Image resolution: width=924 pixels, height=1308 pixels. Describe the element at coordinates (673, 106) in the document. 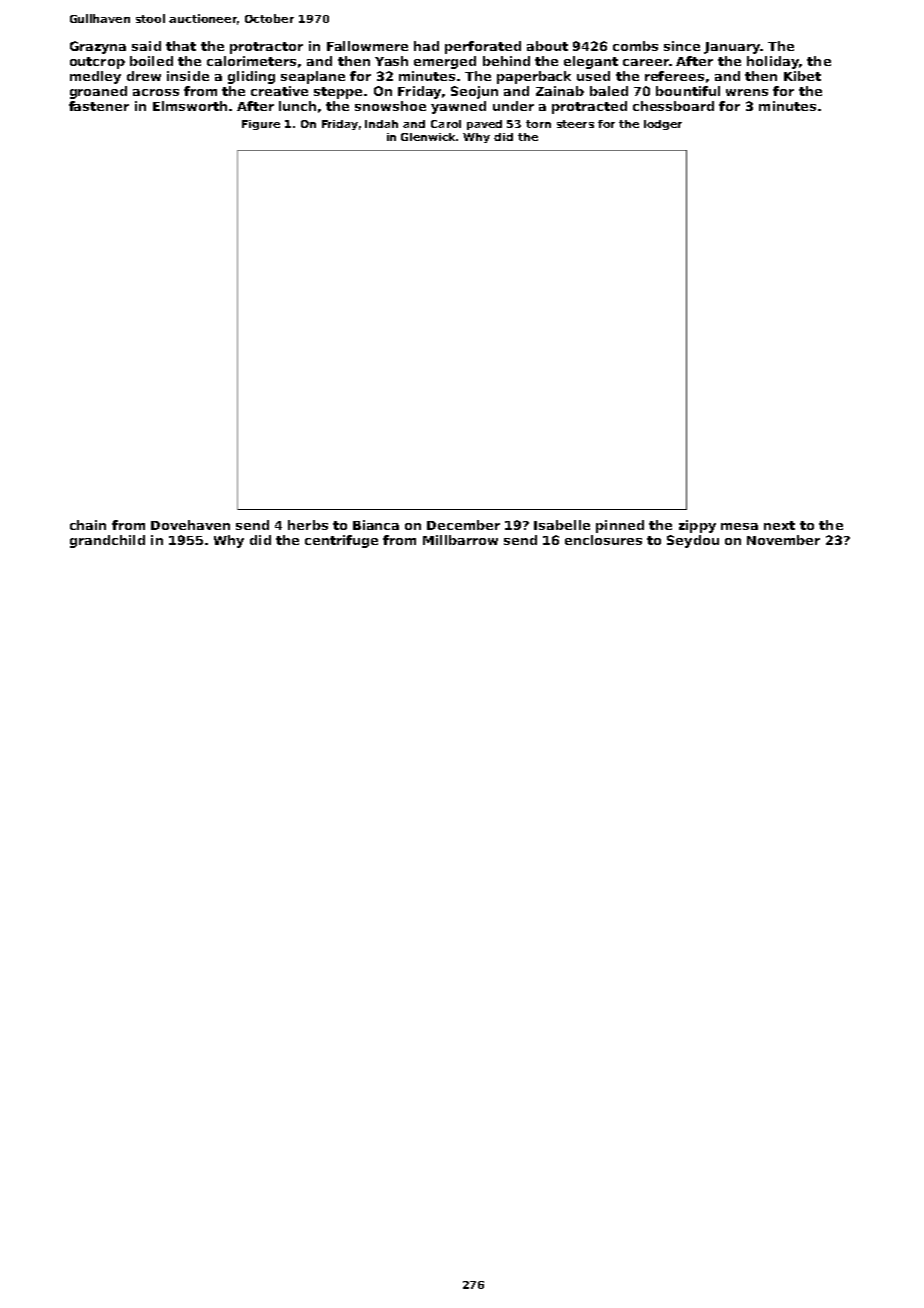

I see `chessboard` at that location.
